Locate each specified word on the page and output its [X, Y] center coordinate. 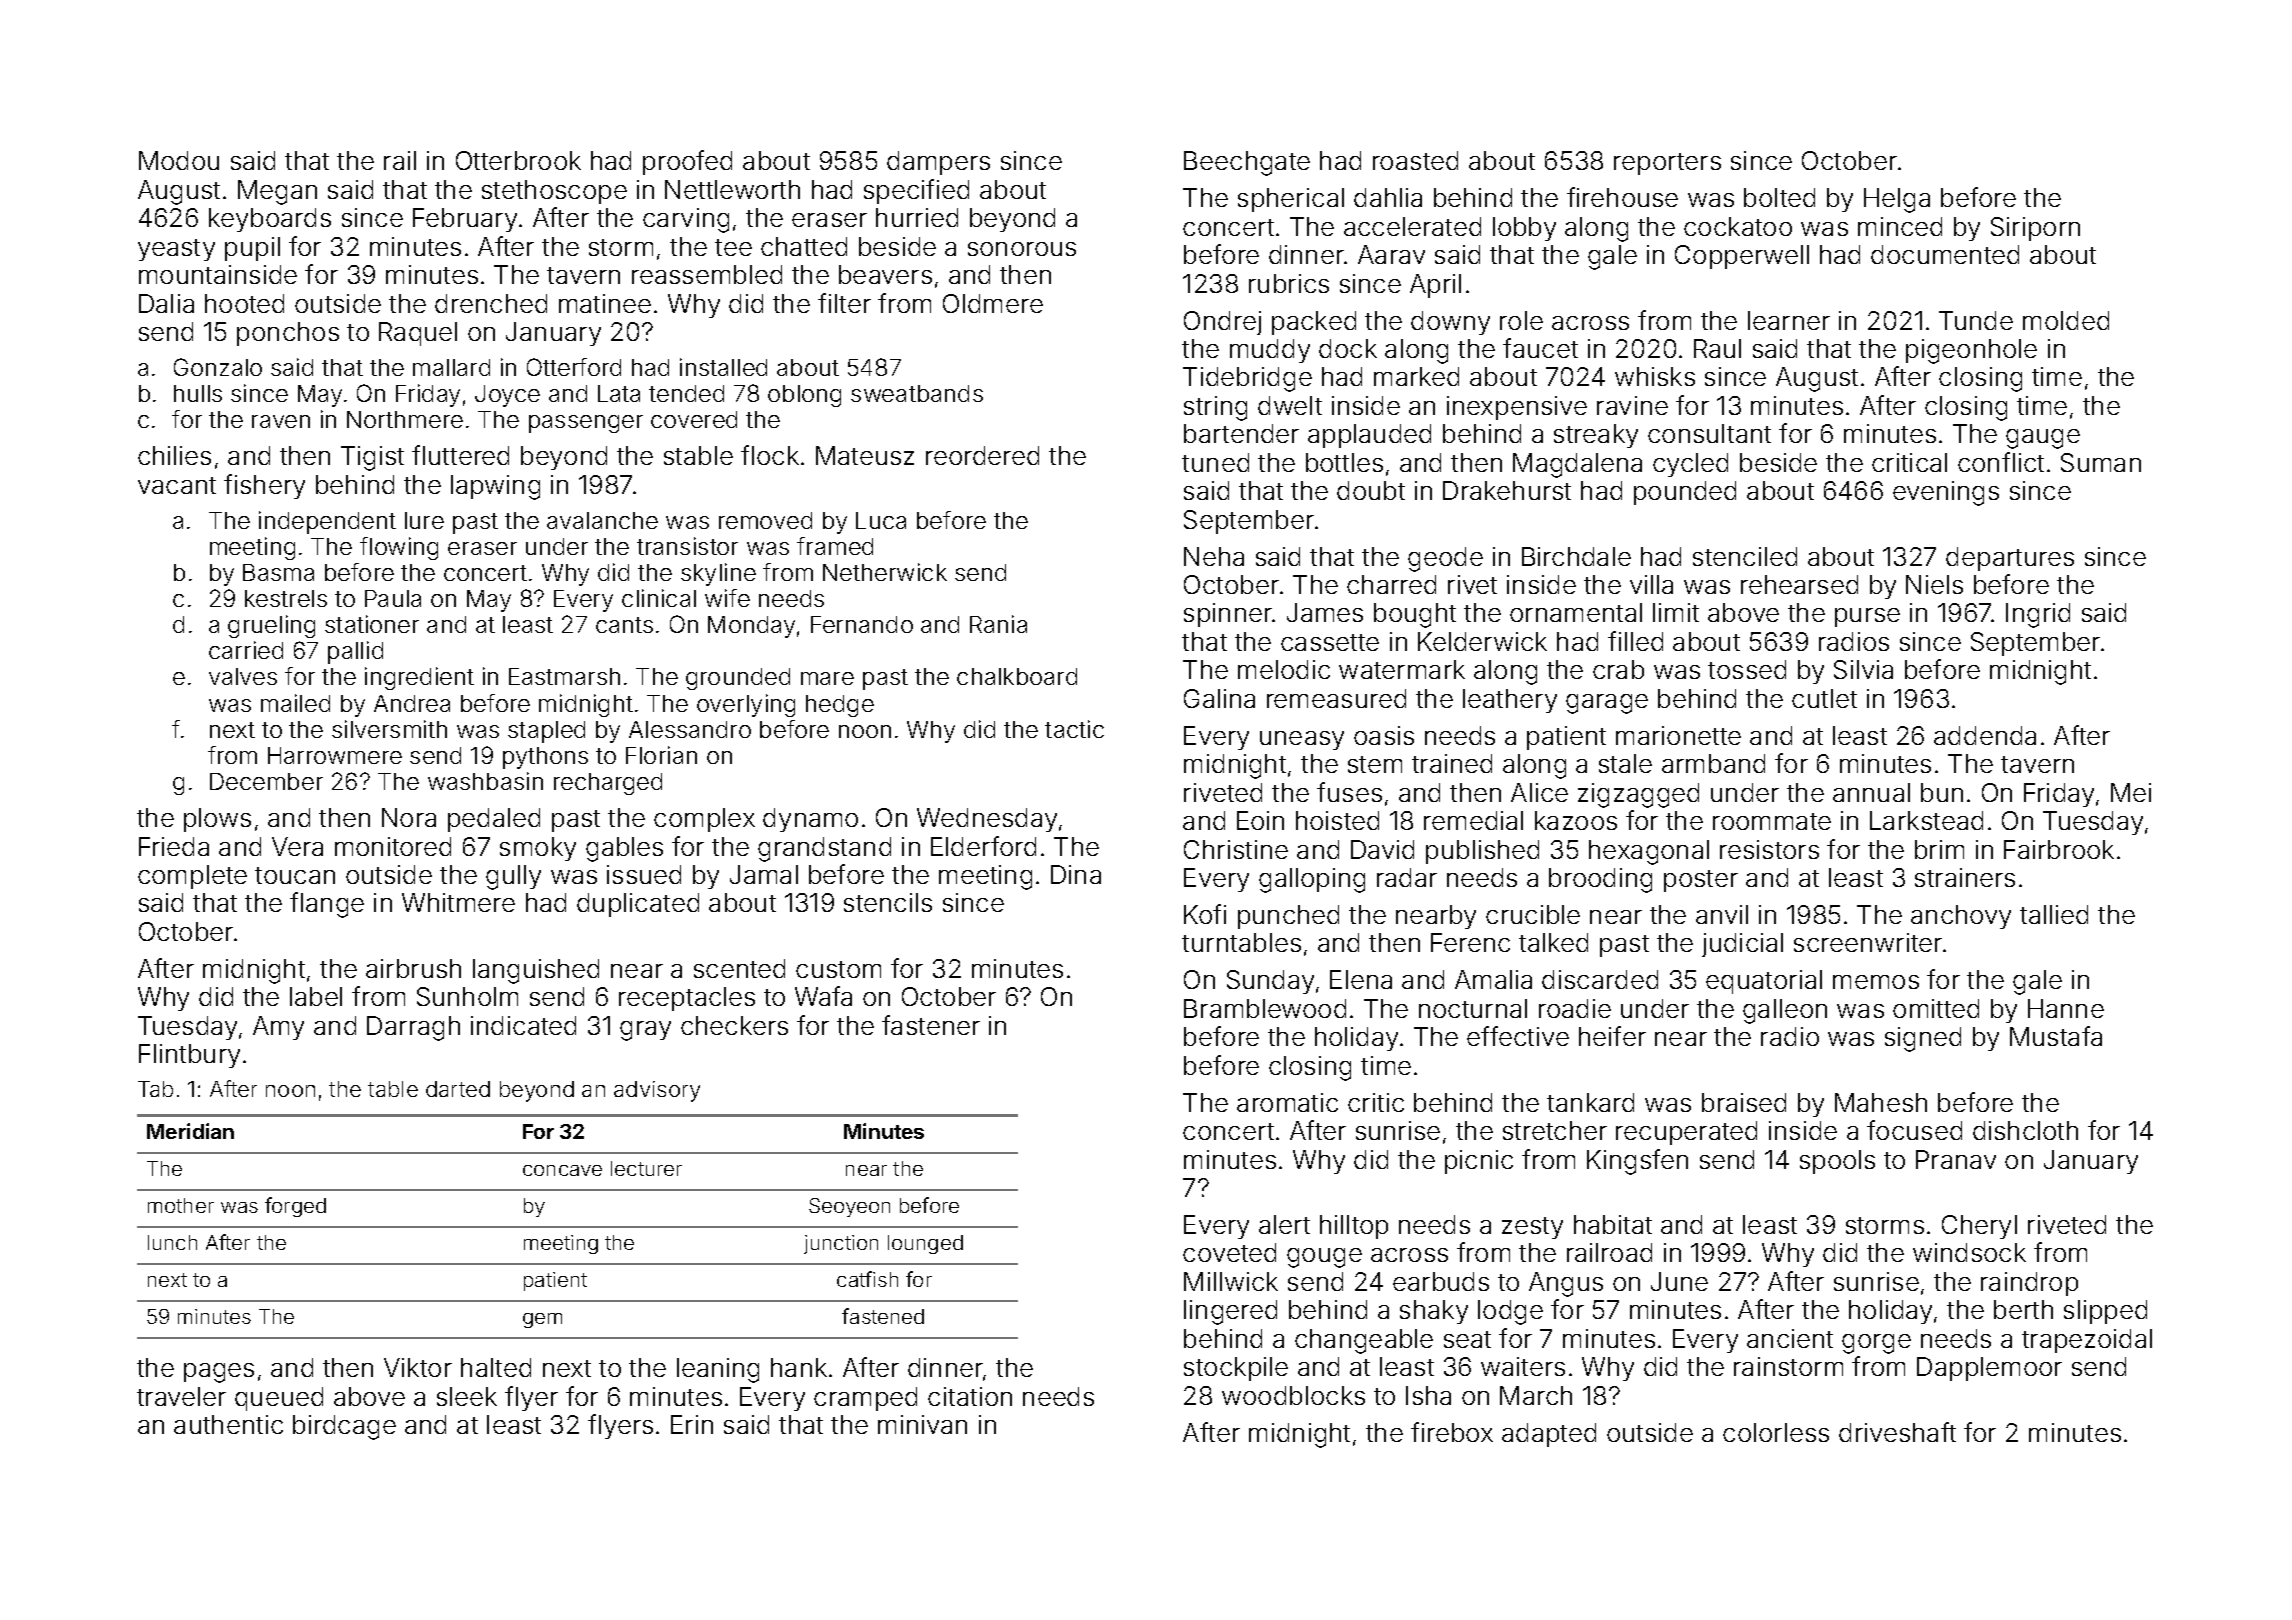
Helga [1897, 200]
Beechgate [1247, 163]
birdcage [344, 1427]
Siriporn [2035, 229]
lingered [1230, 1312]
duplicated [638, 905]
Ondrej [1222, 323]
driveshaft [1897, 1432]
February [465, 220]
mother [181, 1205]
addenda [1985, 735]
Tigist [372, 458]
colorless [1776, 1432]
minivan [922, 1424]
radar [1407, 877]
